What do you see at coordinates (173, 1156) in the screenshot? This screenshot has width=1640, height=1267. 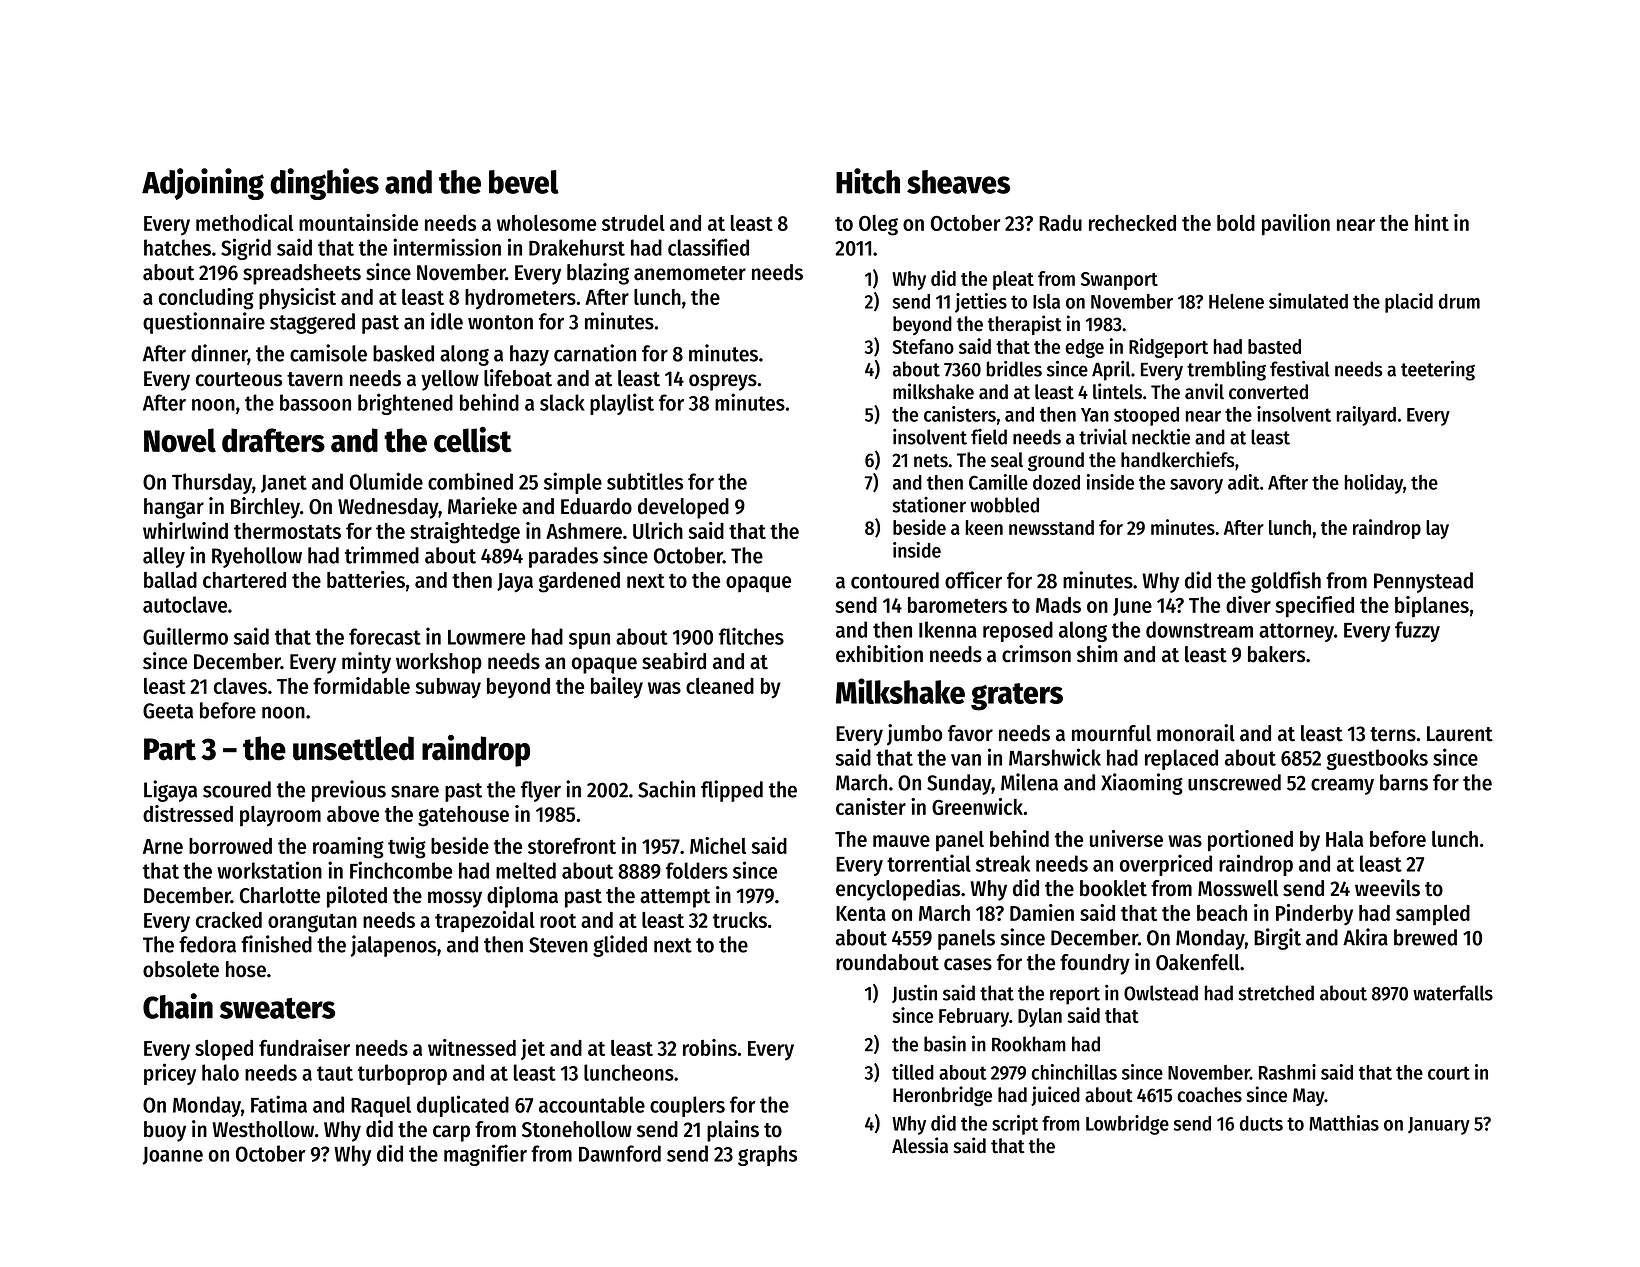 I see `Joanne` at bounding box center [173, 1156].
